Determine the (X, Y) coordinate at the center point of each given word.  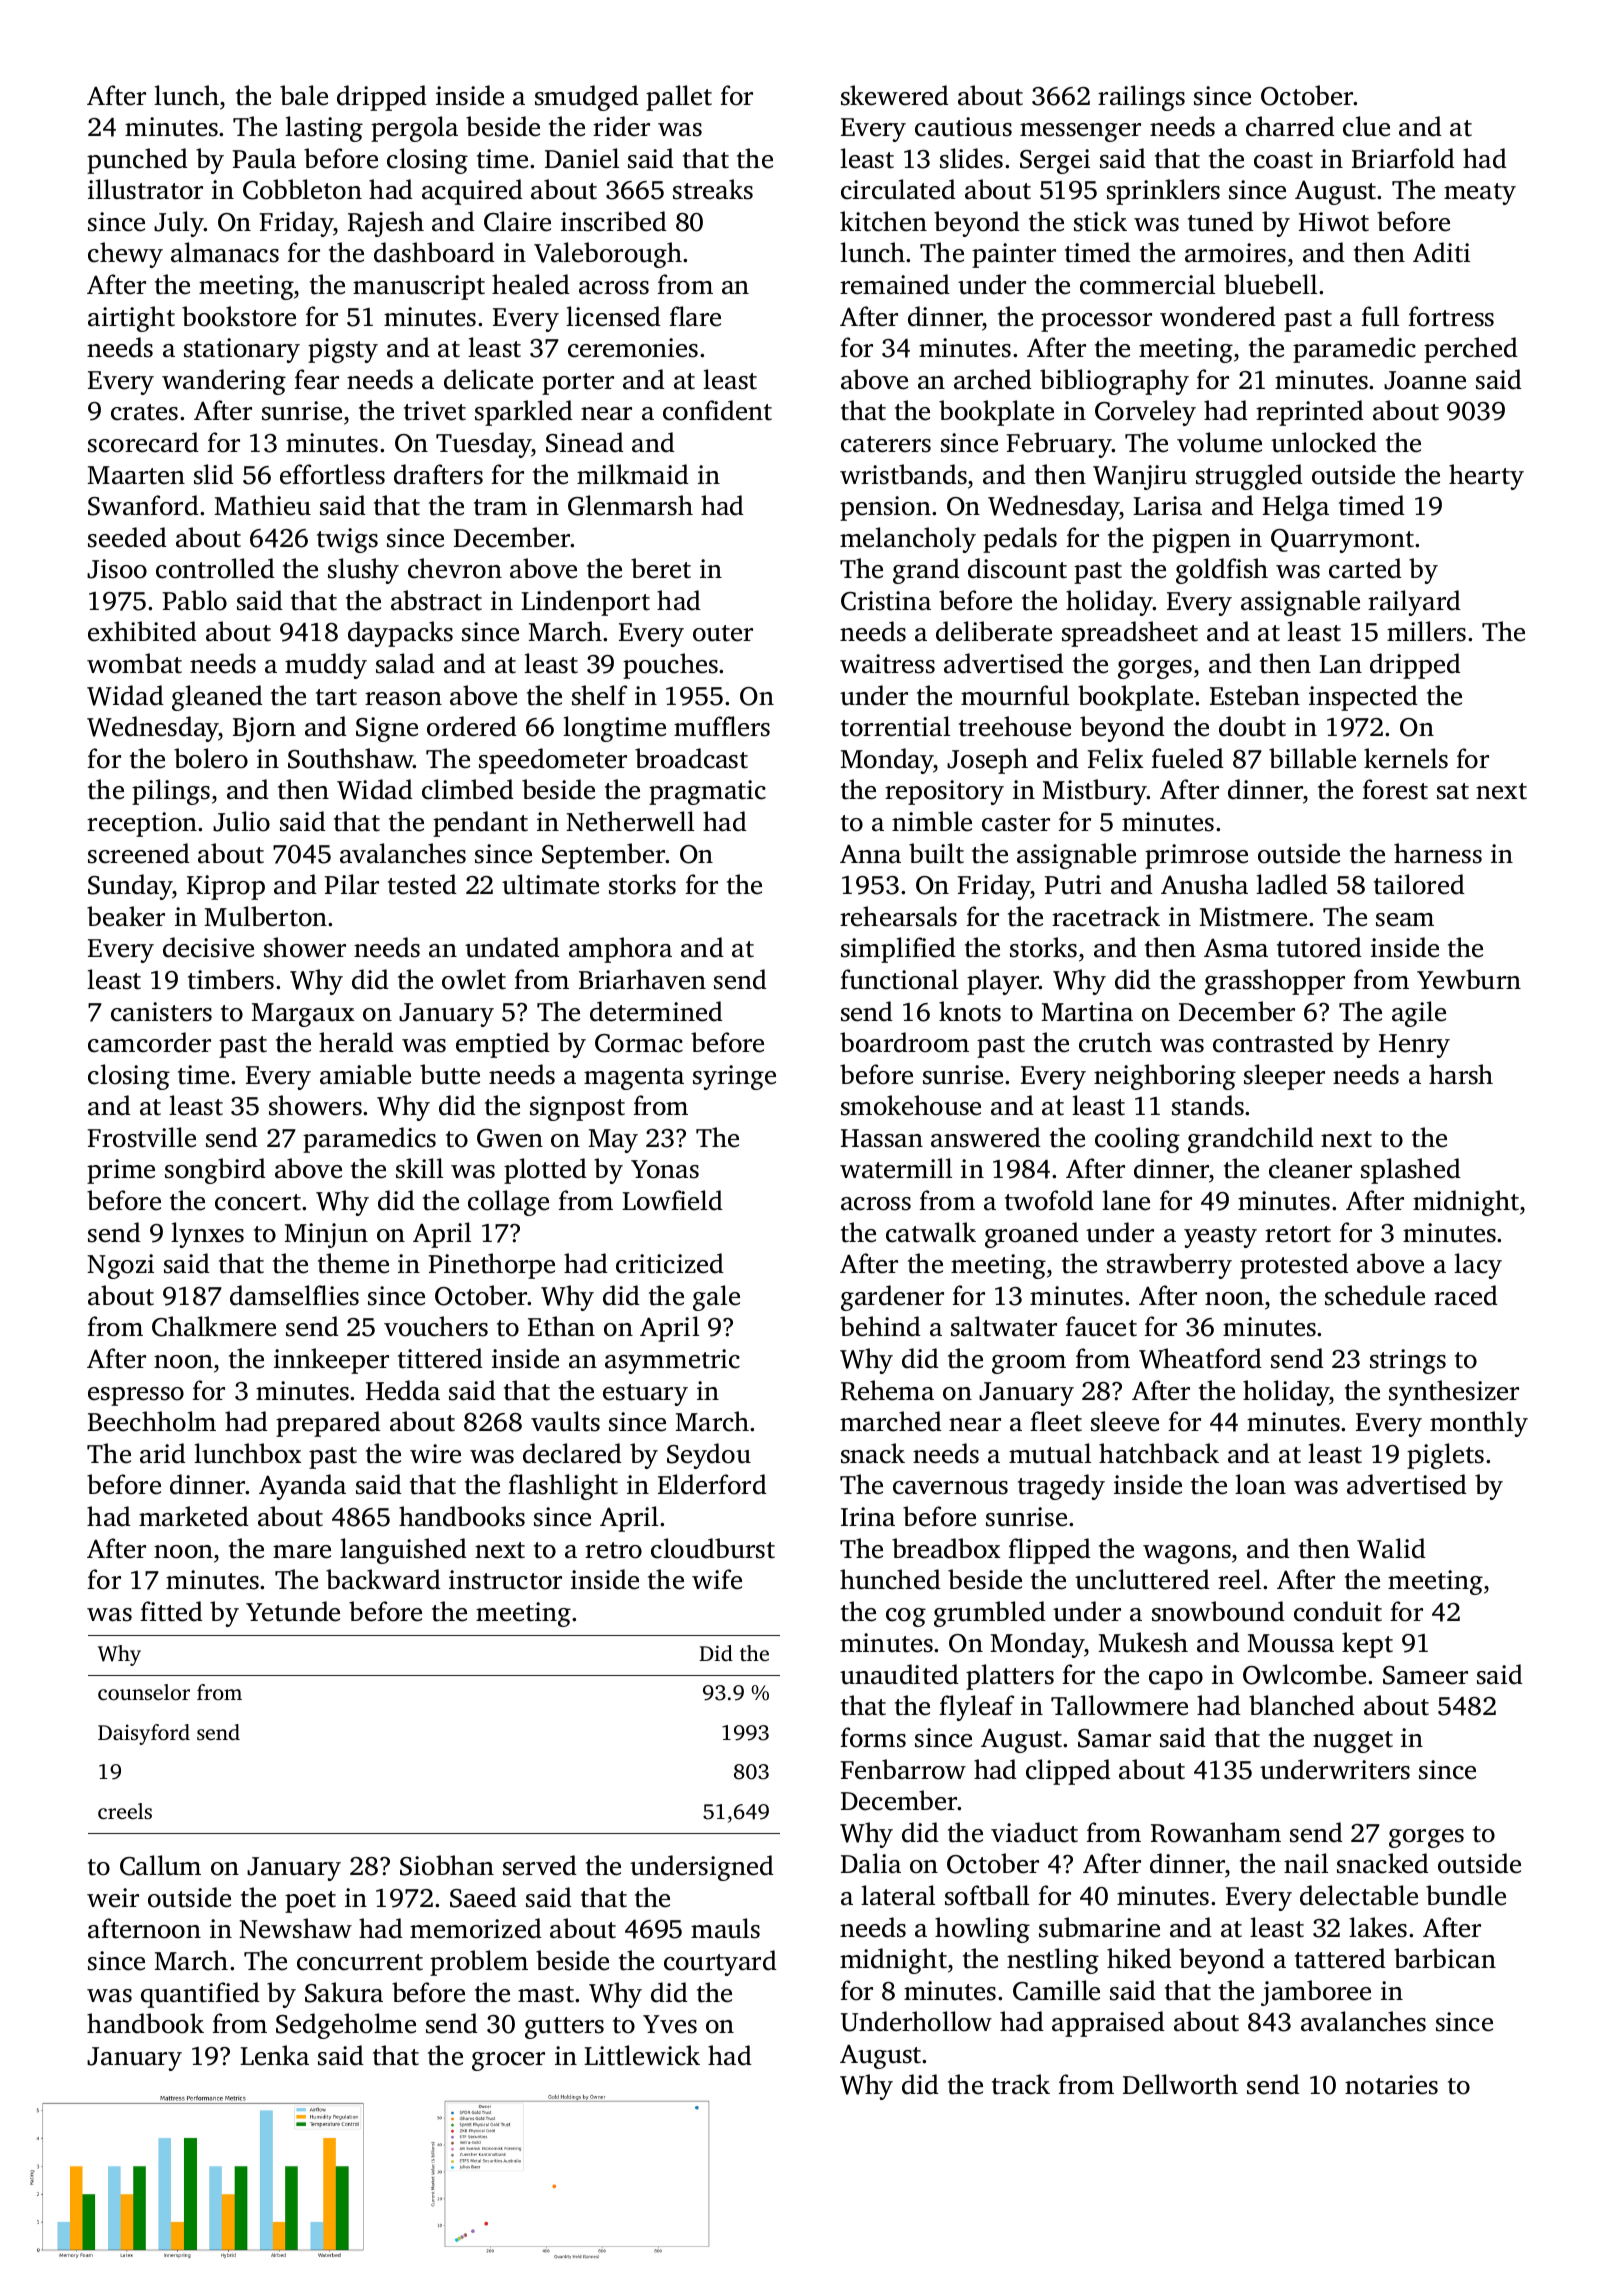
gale (716, 1298)
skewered (895, 95)
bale (304, 95)
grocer (508, 2061)
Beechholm (152, 1421)
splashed (1411, 1171)
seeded (127, 537)
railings (1141, 98)
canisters (161, 1012)
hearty (1486, 477)
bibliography (1114, 382)
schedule (1375, 1295)
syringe (734, 1077)
